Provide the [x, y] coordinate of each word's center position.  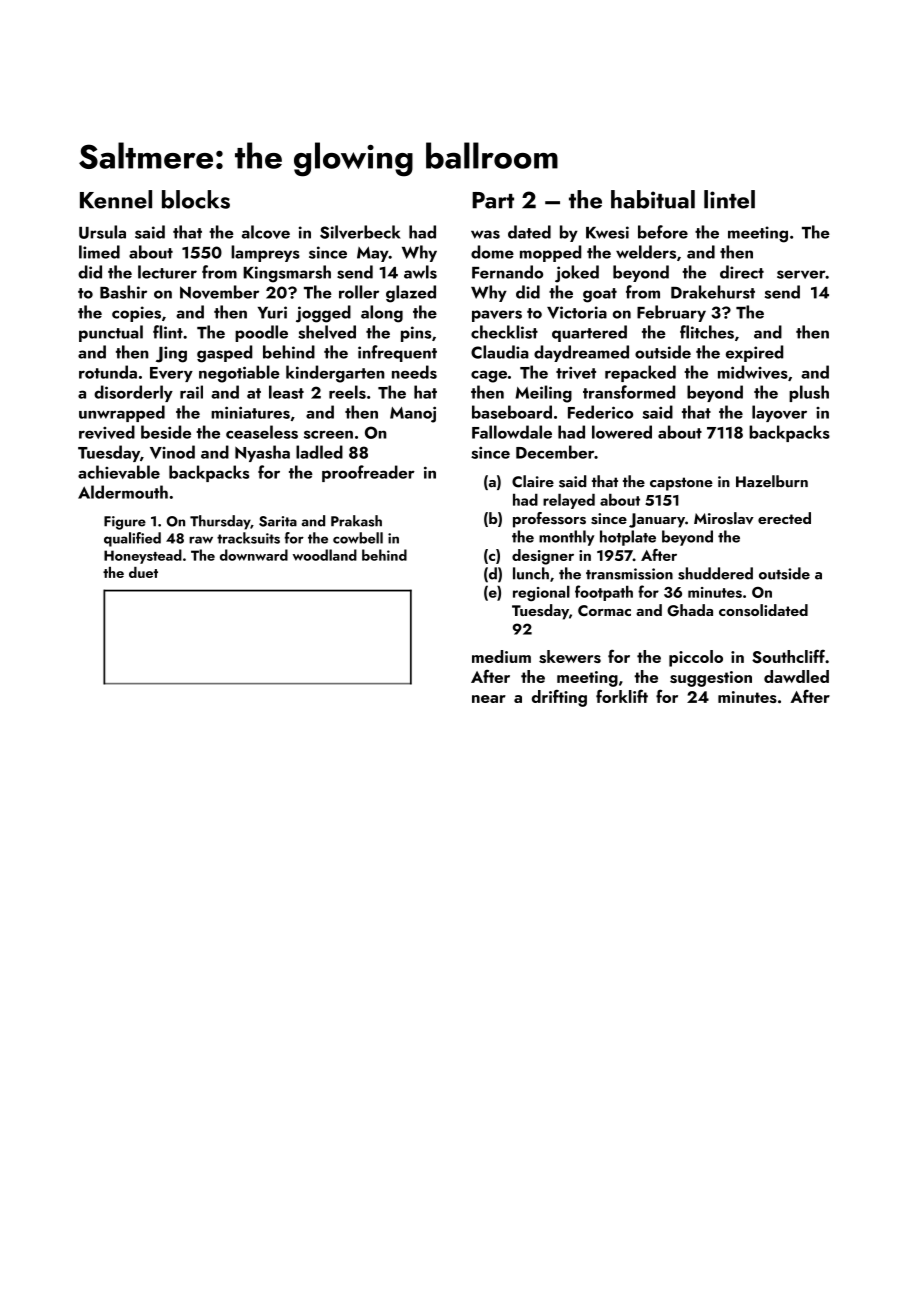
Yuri [272, 312]
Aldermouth [123, 492]
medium [501, 656]
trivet [576, 372]
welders [646, 252]
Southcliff [788, 656]
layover [779, 413]
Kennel [116, 199]
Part [493, 200]
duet [143, 572]
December [555, 452]
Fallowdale [512, 432]
